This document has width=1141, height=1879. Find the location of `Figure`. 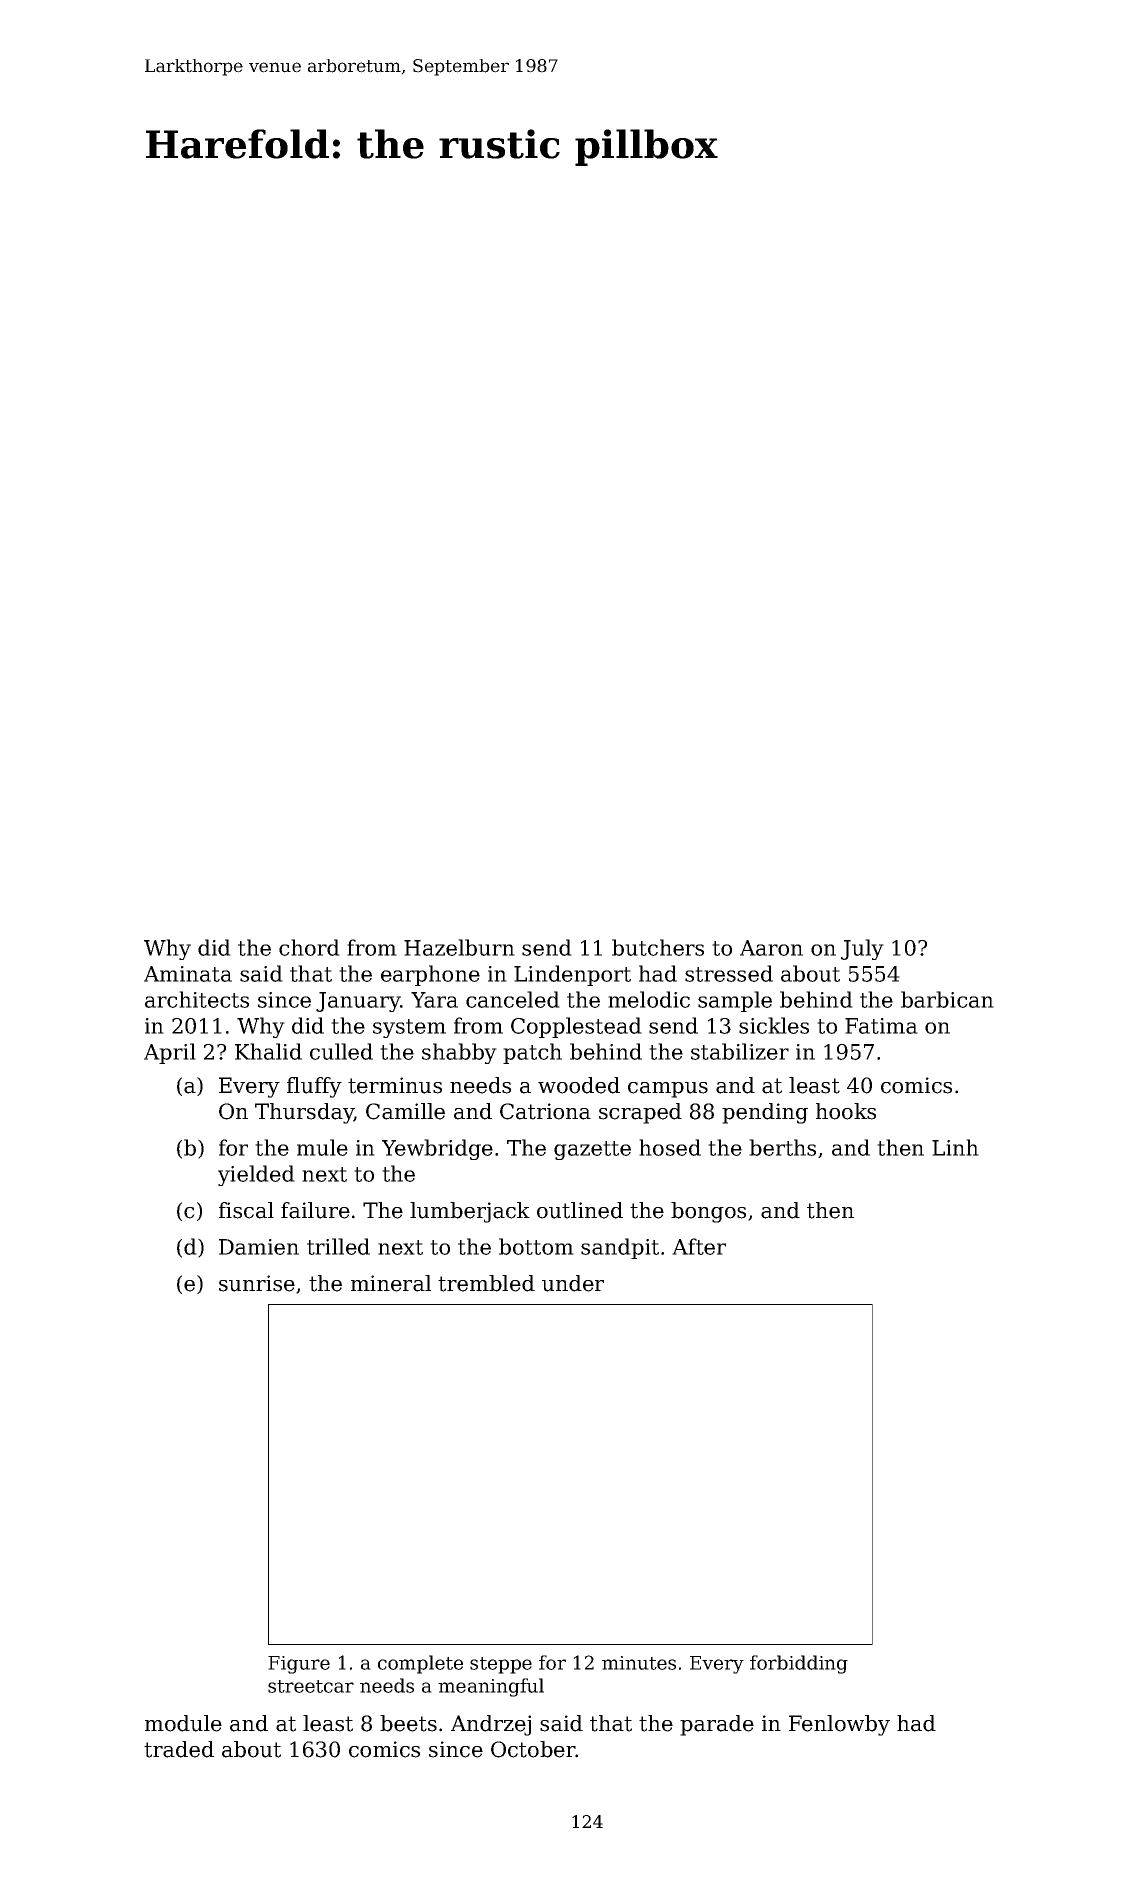

Figure is located at coordinates (299, 1665).
